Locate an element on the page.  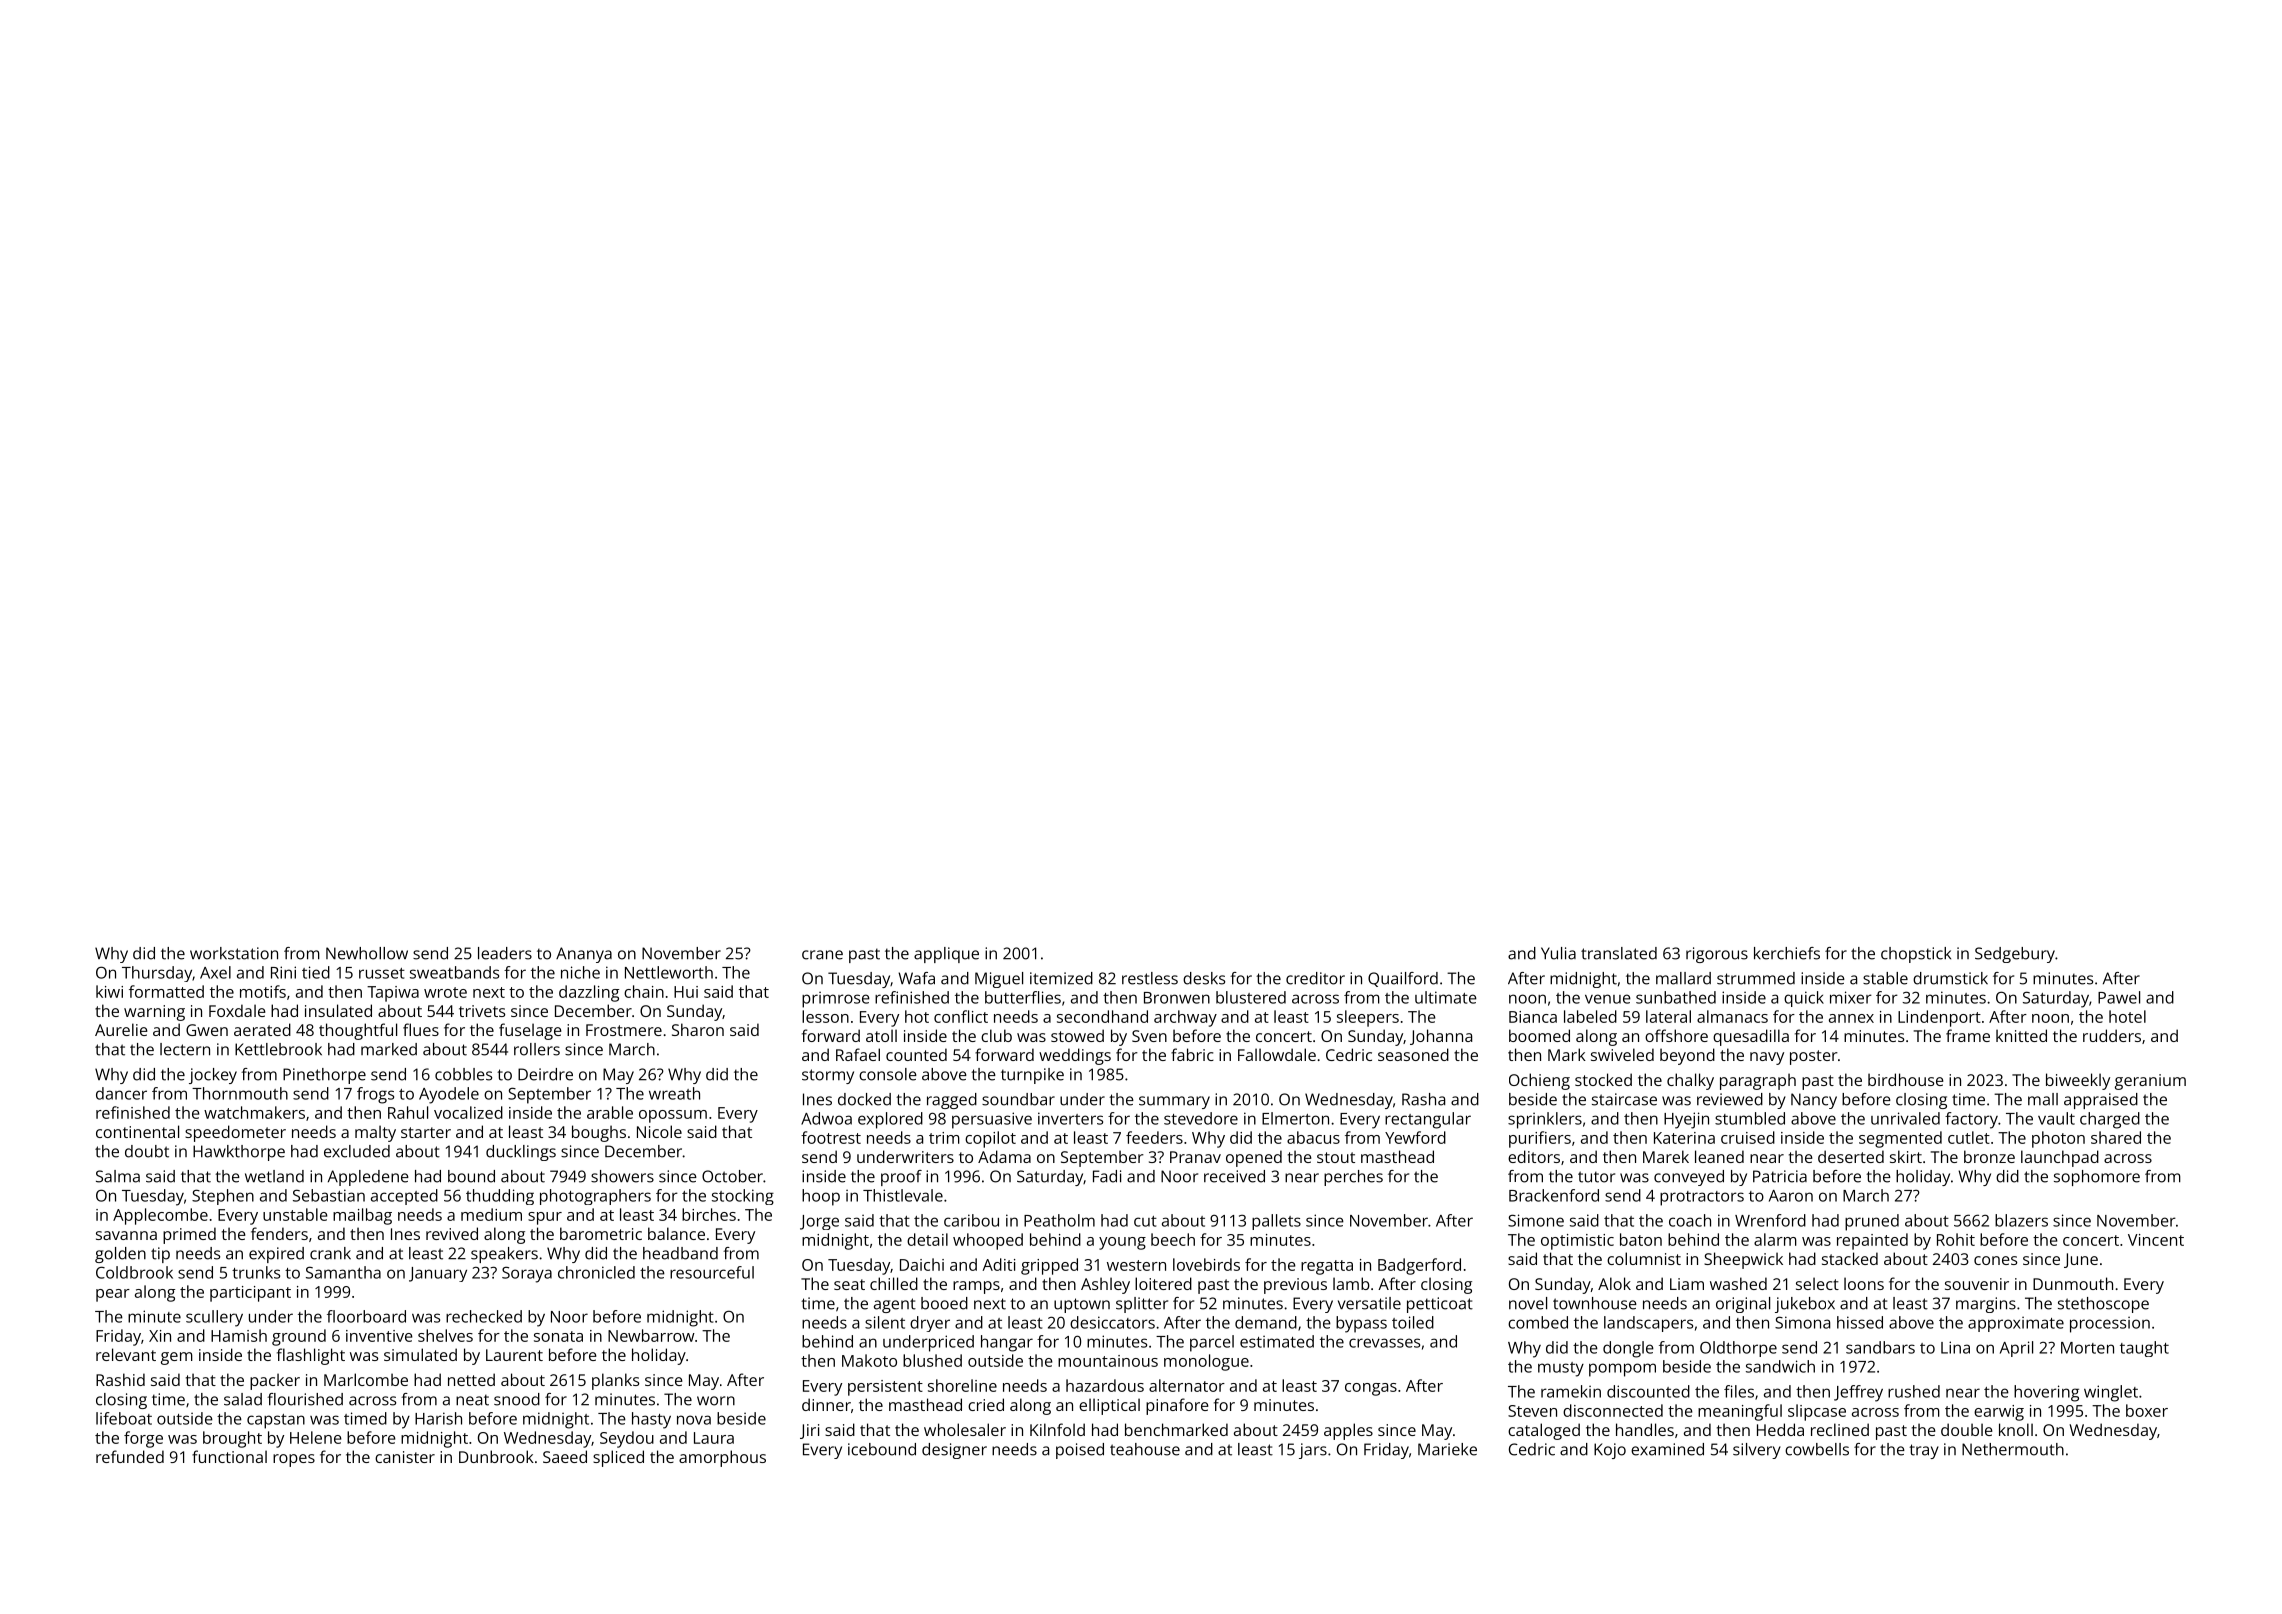
Soraya is located at coordinates (527, 1274).
